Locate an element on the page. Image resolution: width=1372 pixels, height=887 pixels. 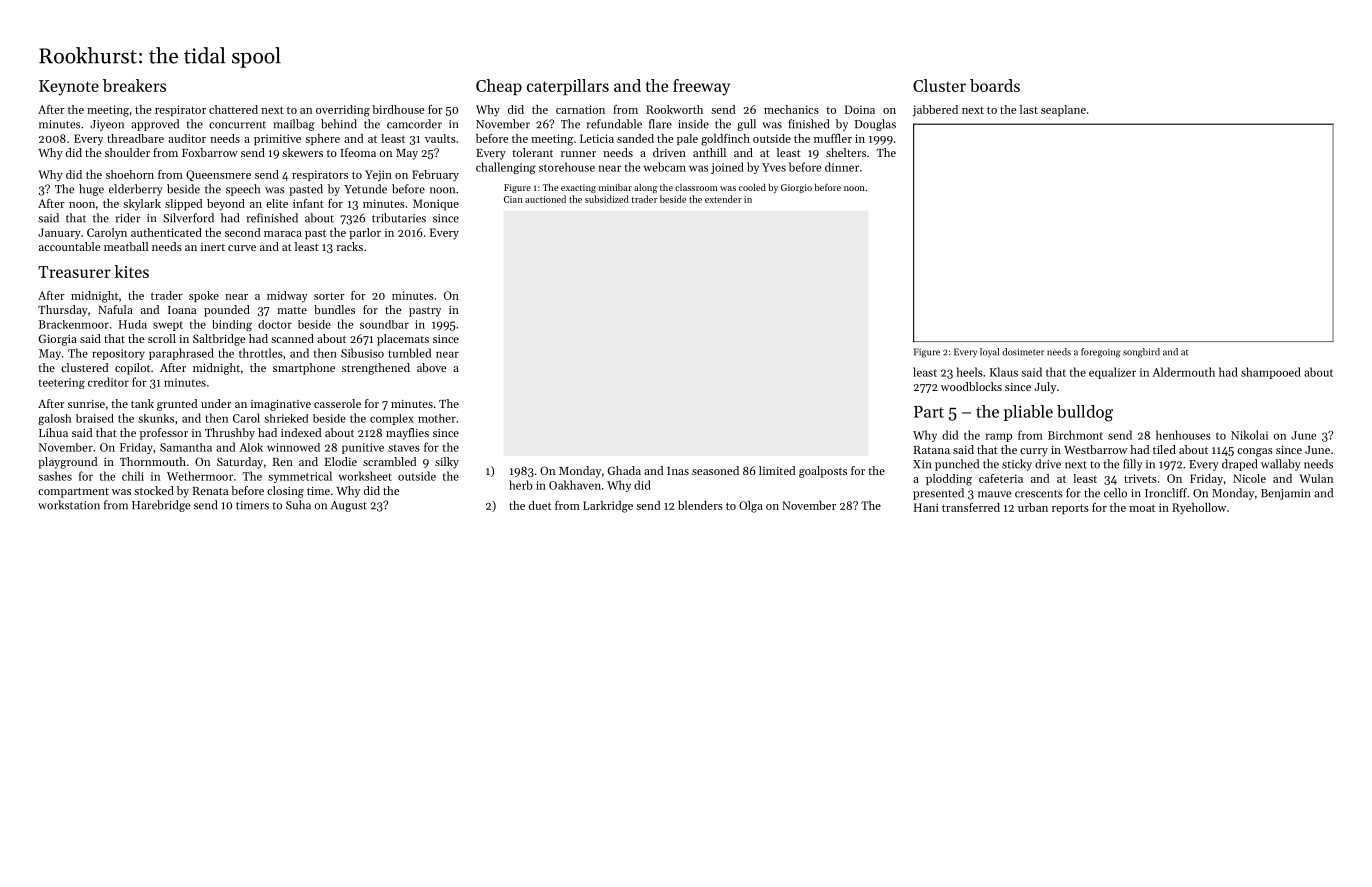
Doina is located at coordinates (860, 109).
